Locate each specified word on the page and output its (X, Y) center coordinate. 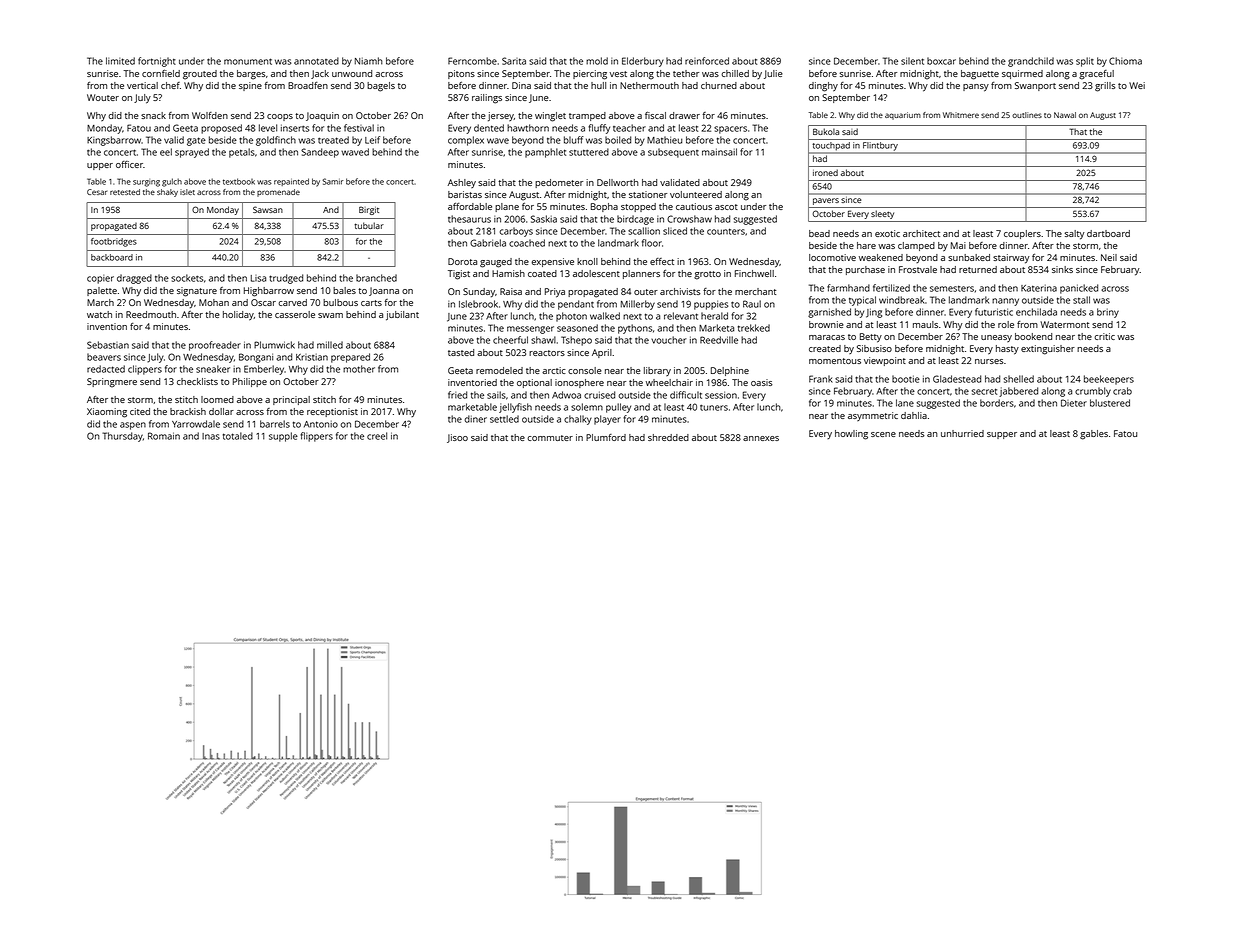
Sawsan (268, 209)
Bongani (256, 358)
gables (1094, 435)
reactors (547, 353)
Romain (164, 436)
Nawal (1065, 115)
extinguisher (1048, 350)
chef (170, 85)
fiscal (655, 115)
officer (129, 164)
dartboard (1108, 233)
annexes (761, 438)
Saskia (544, 219)
